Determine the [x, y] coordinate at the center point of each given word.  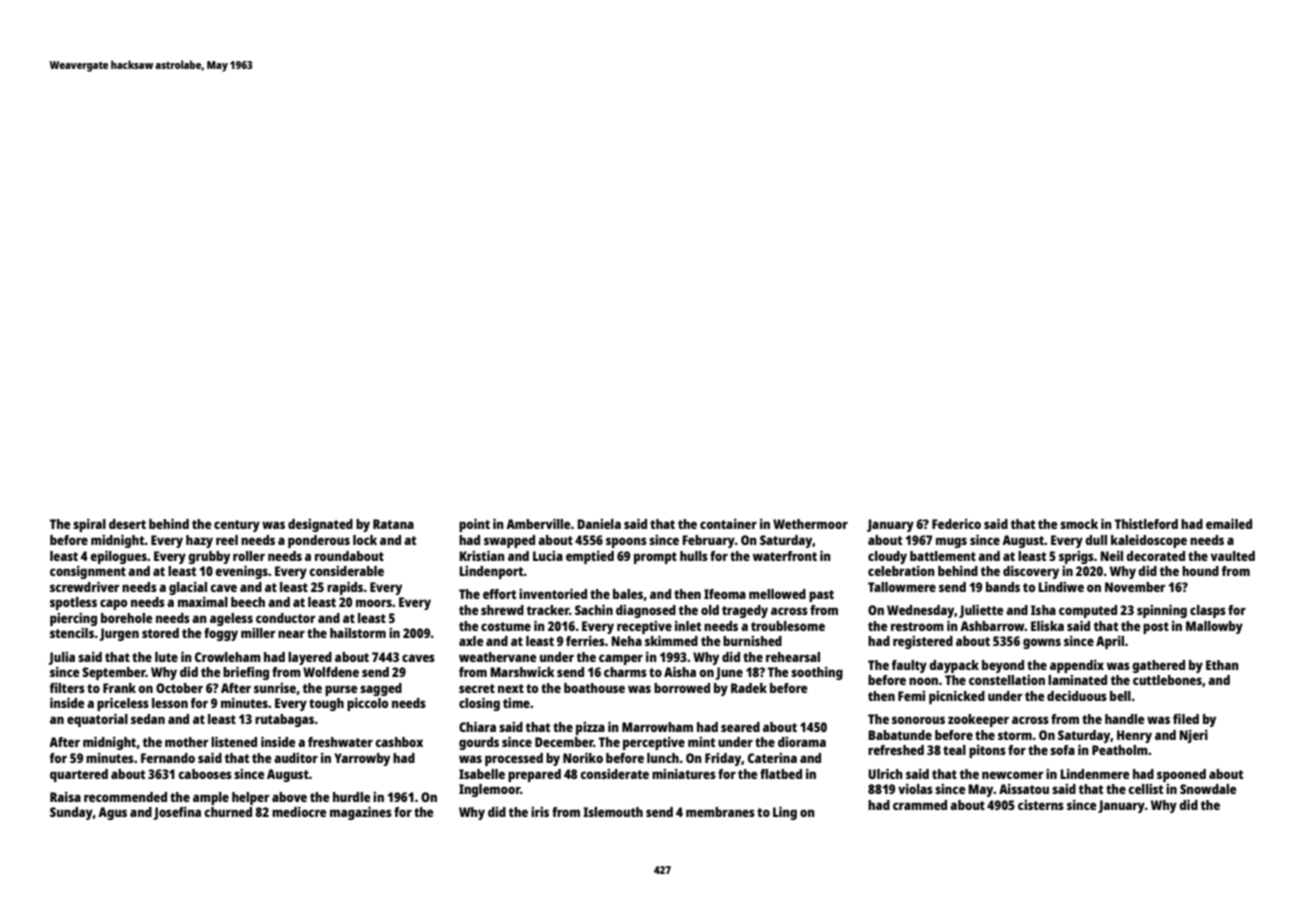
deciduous [1077, 695]
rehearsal [793, 657]
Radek [749, 688]
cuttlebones [1167, 680]
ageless [231, 619]
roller [249, 556]
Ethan [1222, 665]
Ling [785, 813]
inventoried [553, 593]
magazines [361, 813]
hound [1200, 571]
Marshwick [522, 672]
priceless [123, 704]
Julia [61, 658]
